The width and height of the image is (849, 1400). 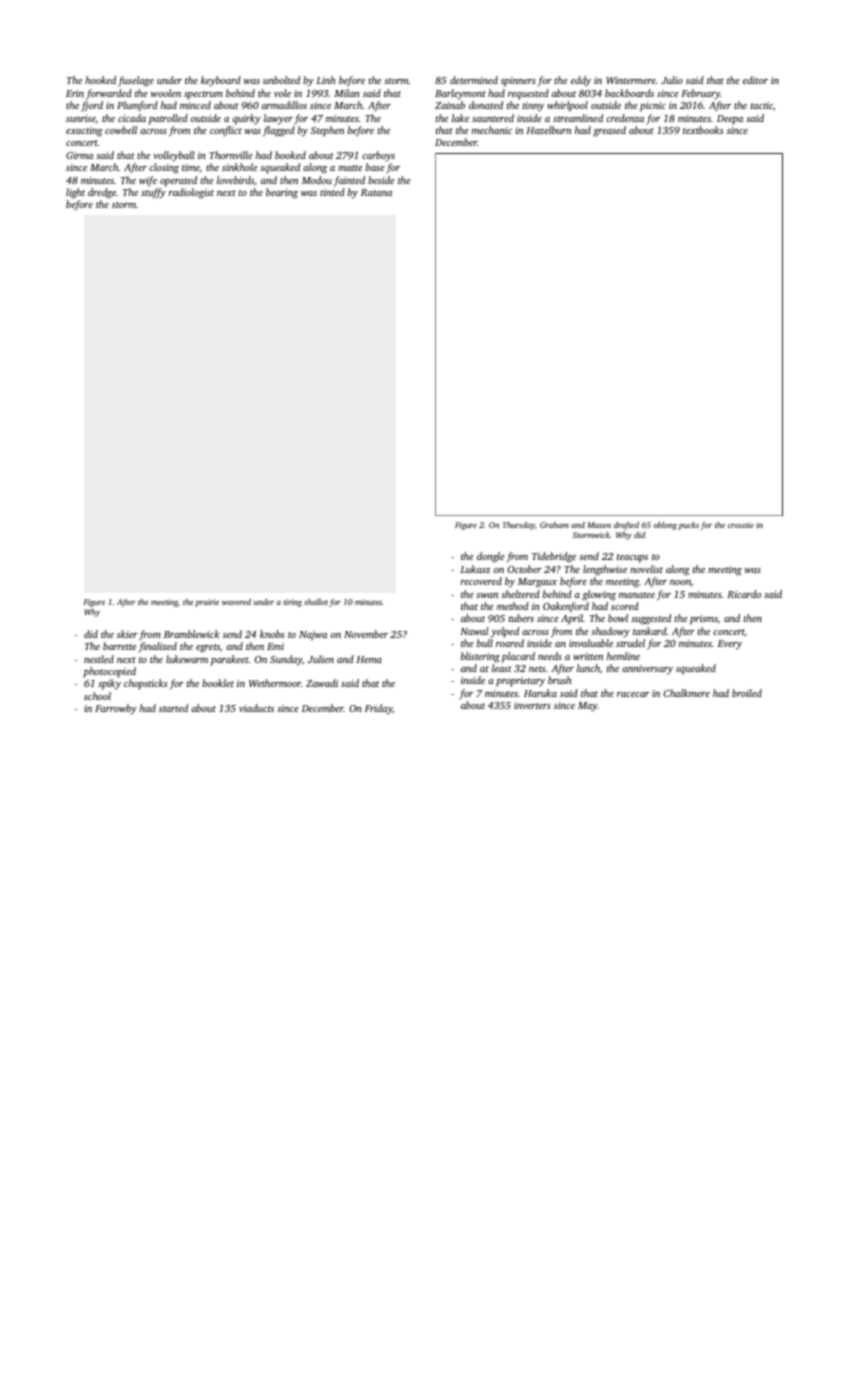 I want to click on Thursday, so click(x=519, y=526).
